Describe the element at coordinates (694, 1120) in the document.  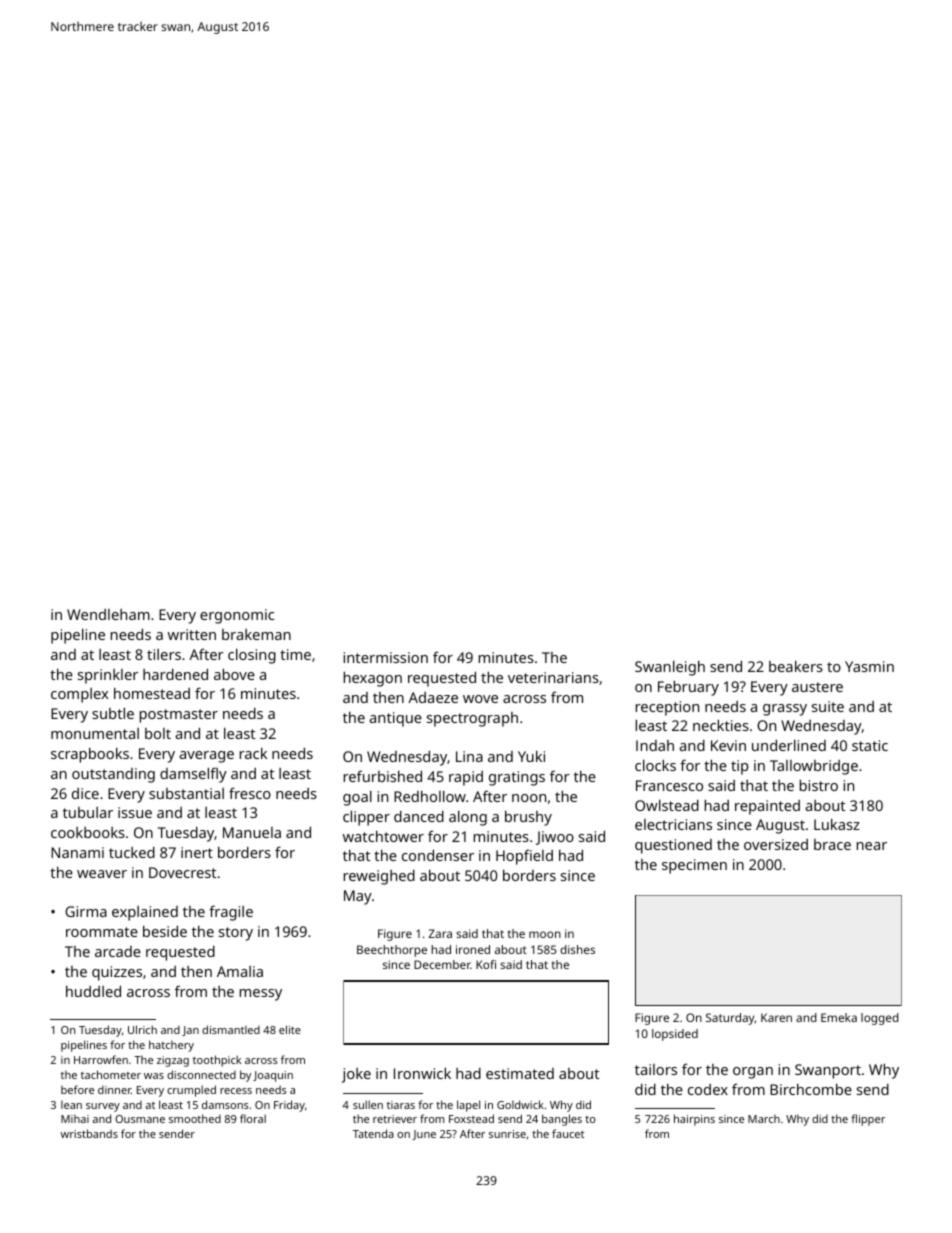
I see `hairpins` at that location.
